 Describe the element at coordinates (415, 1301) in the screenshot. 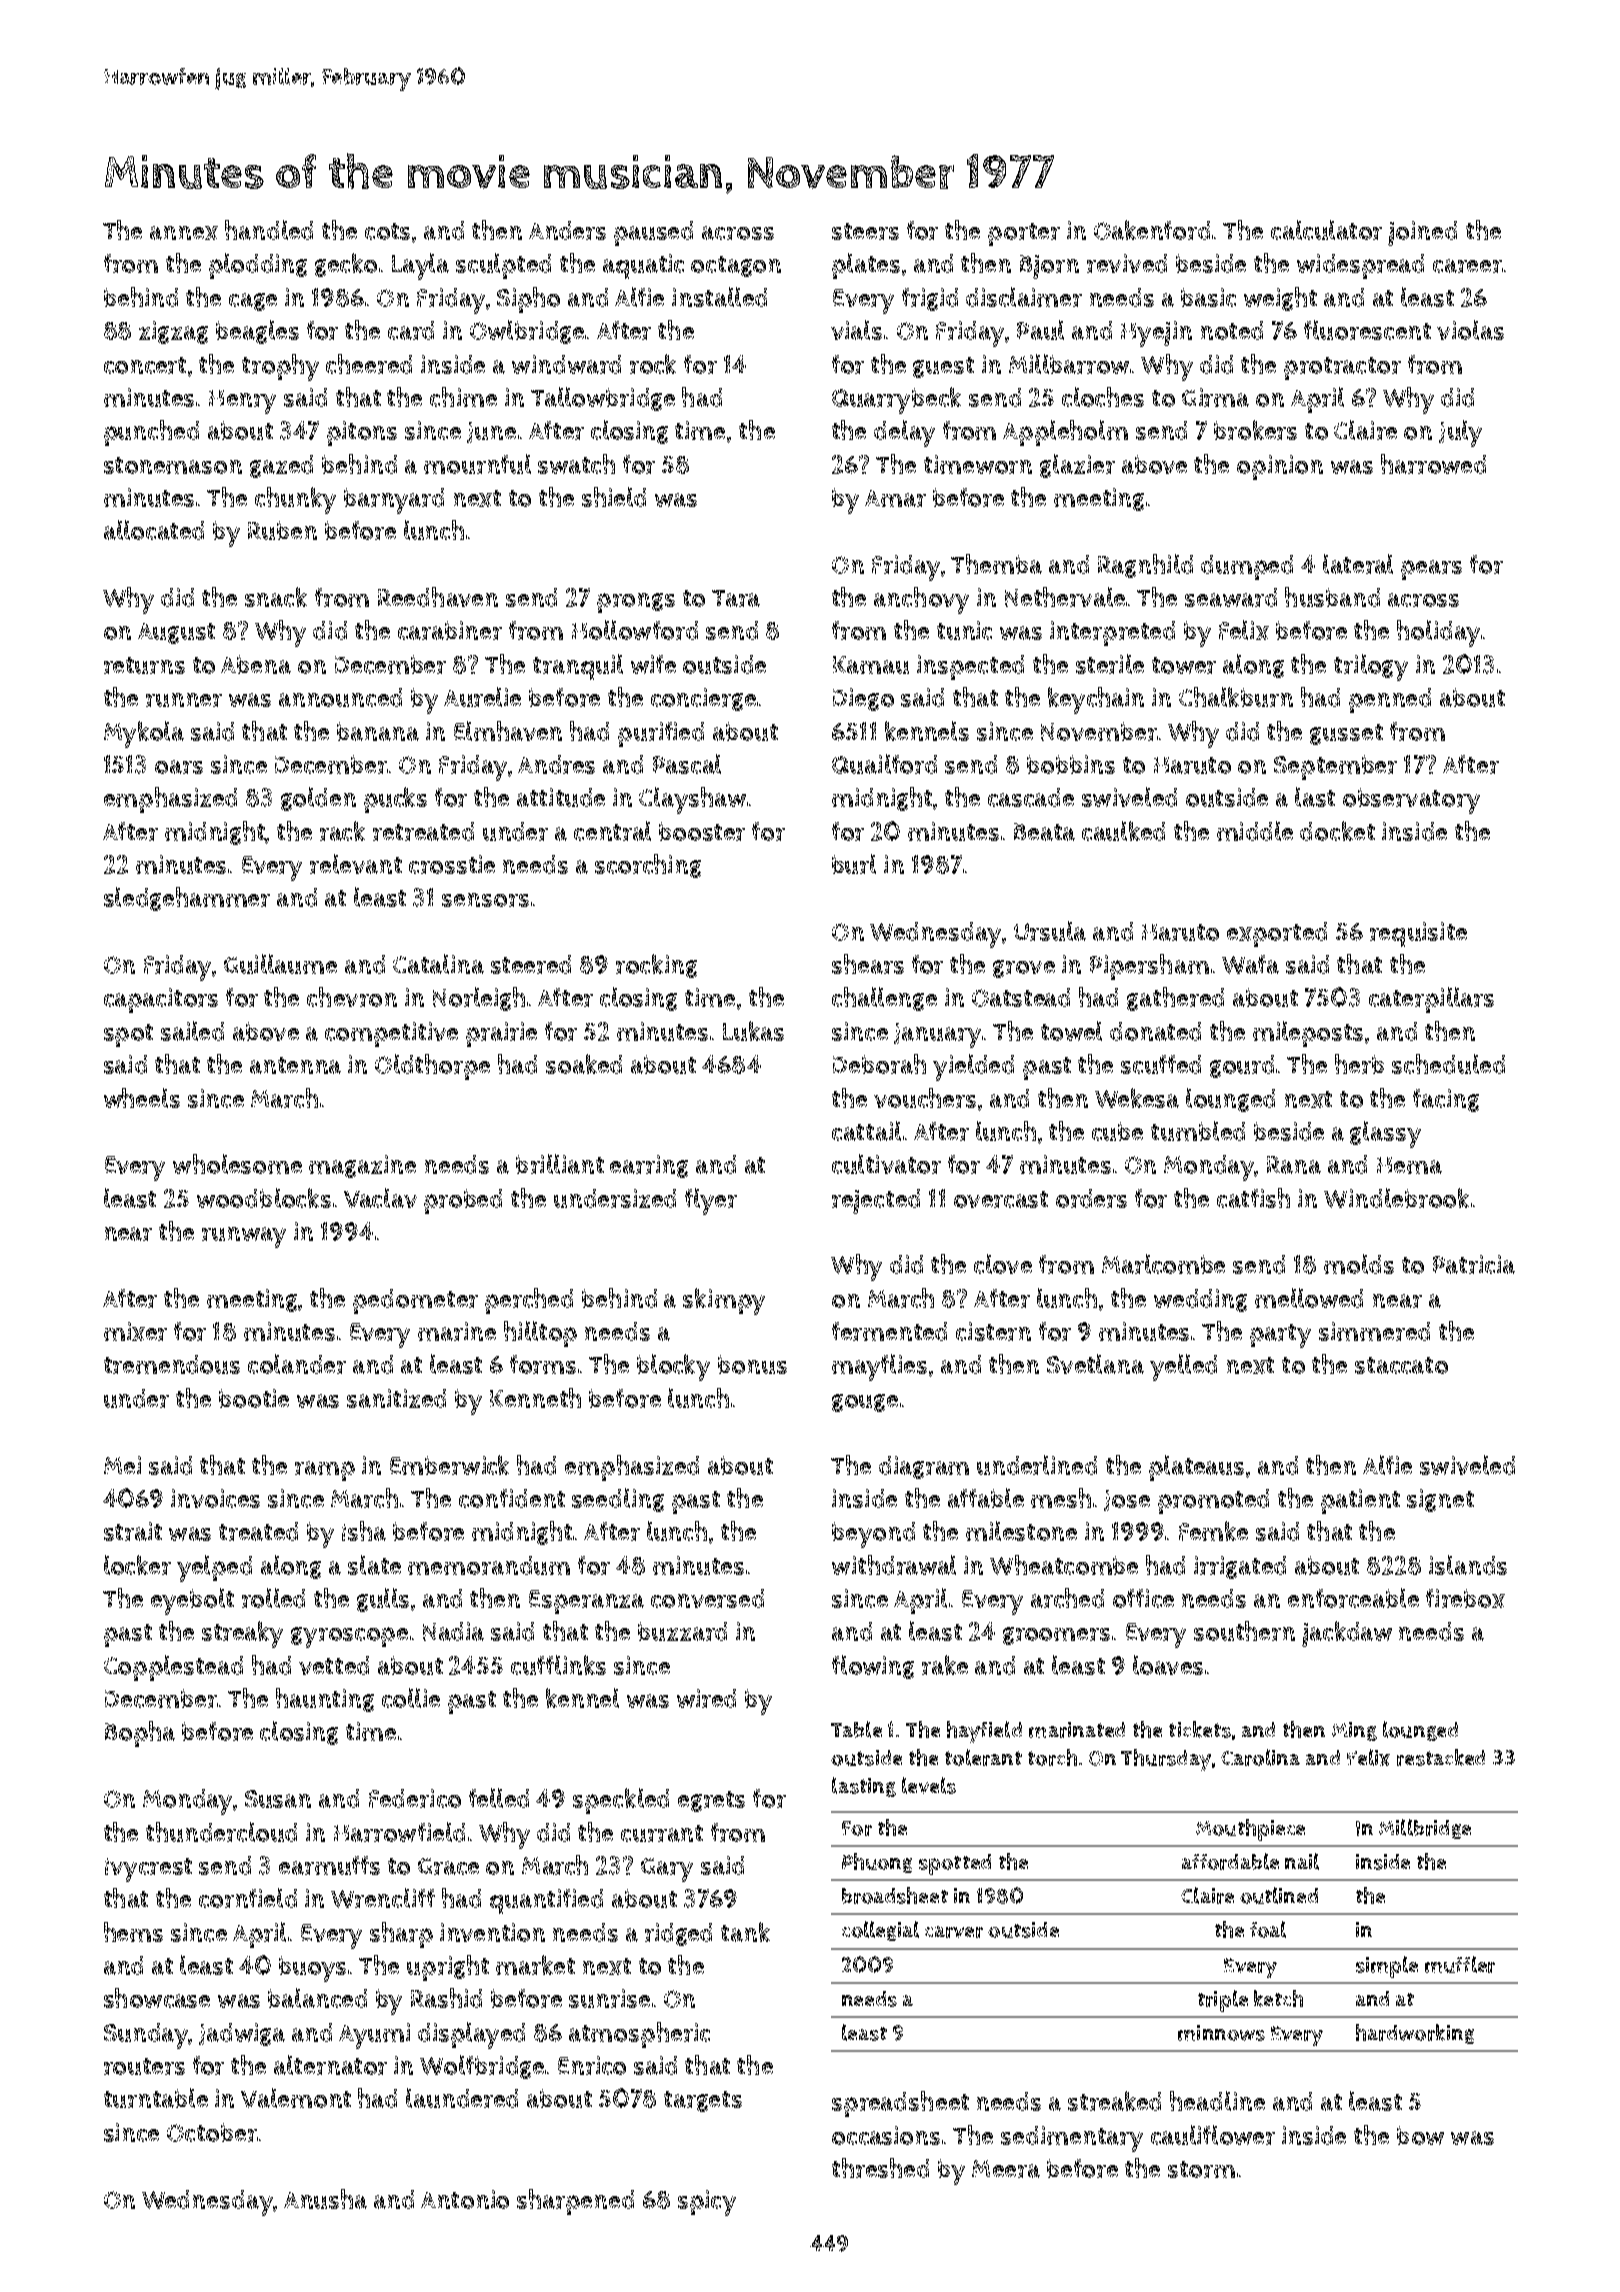

I see `pedometer` at that location.
